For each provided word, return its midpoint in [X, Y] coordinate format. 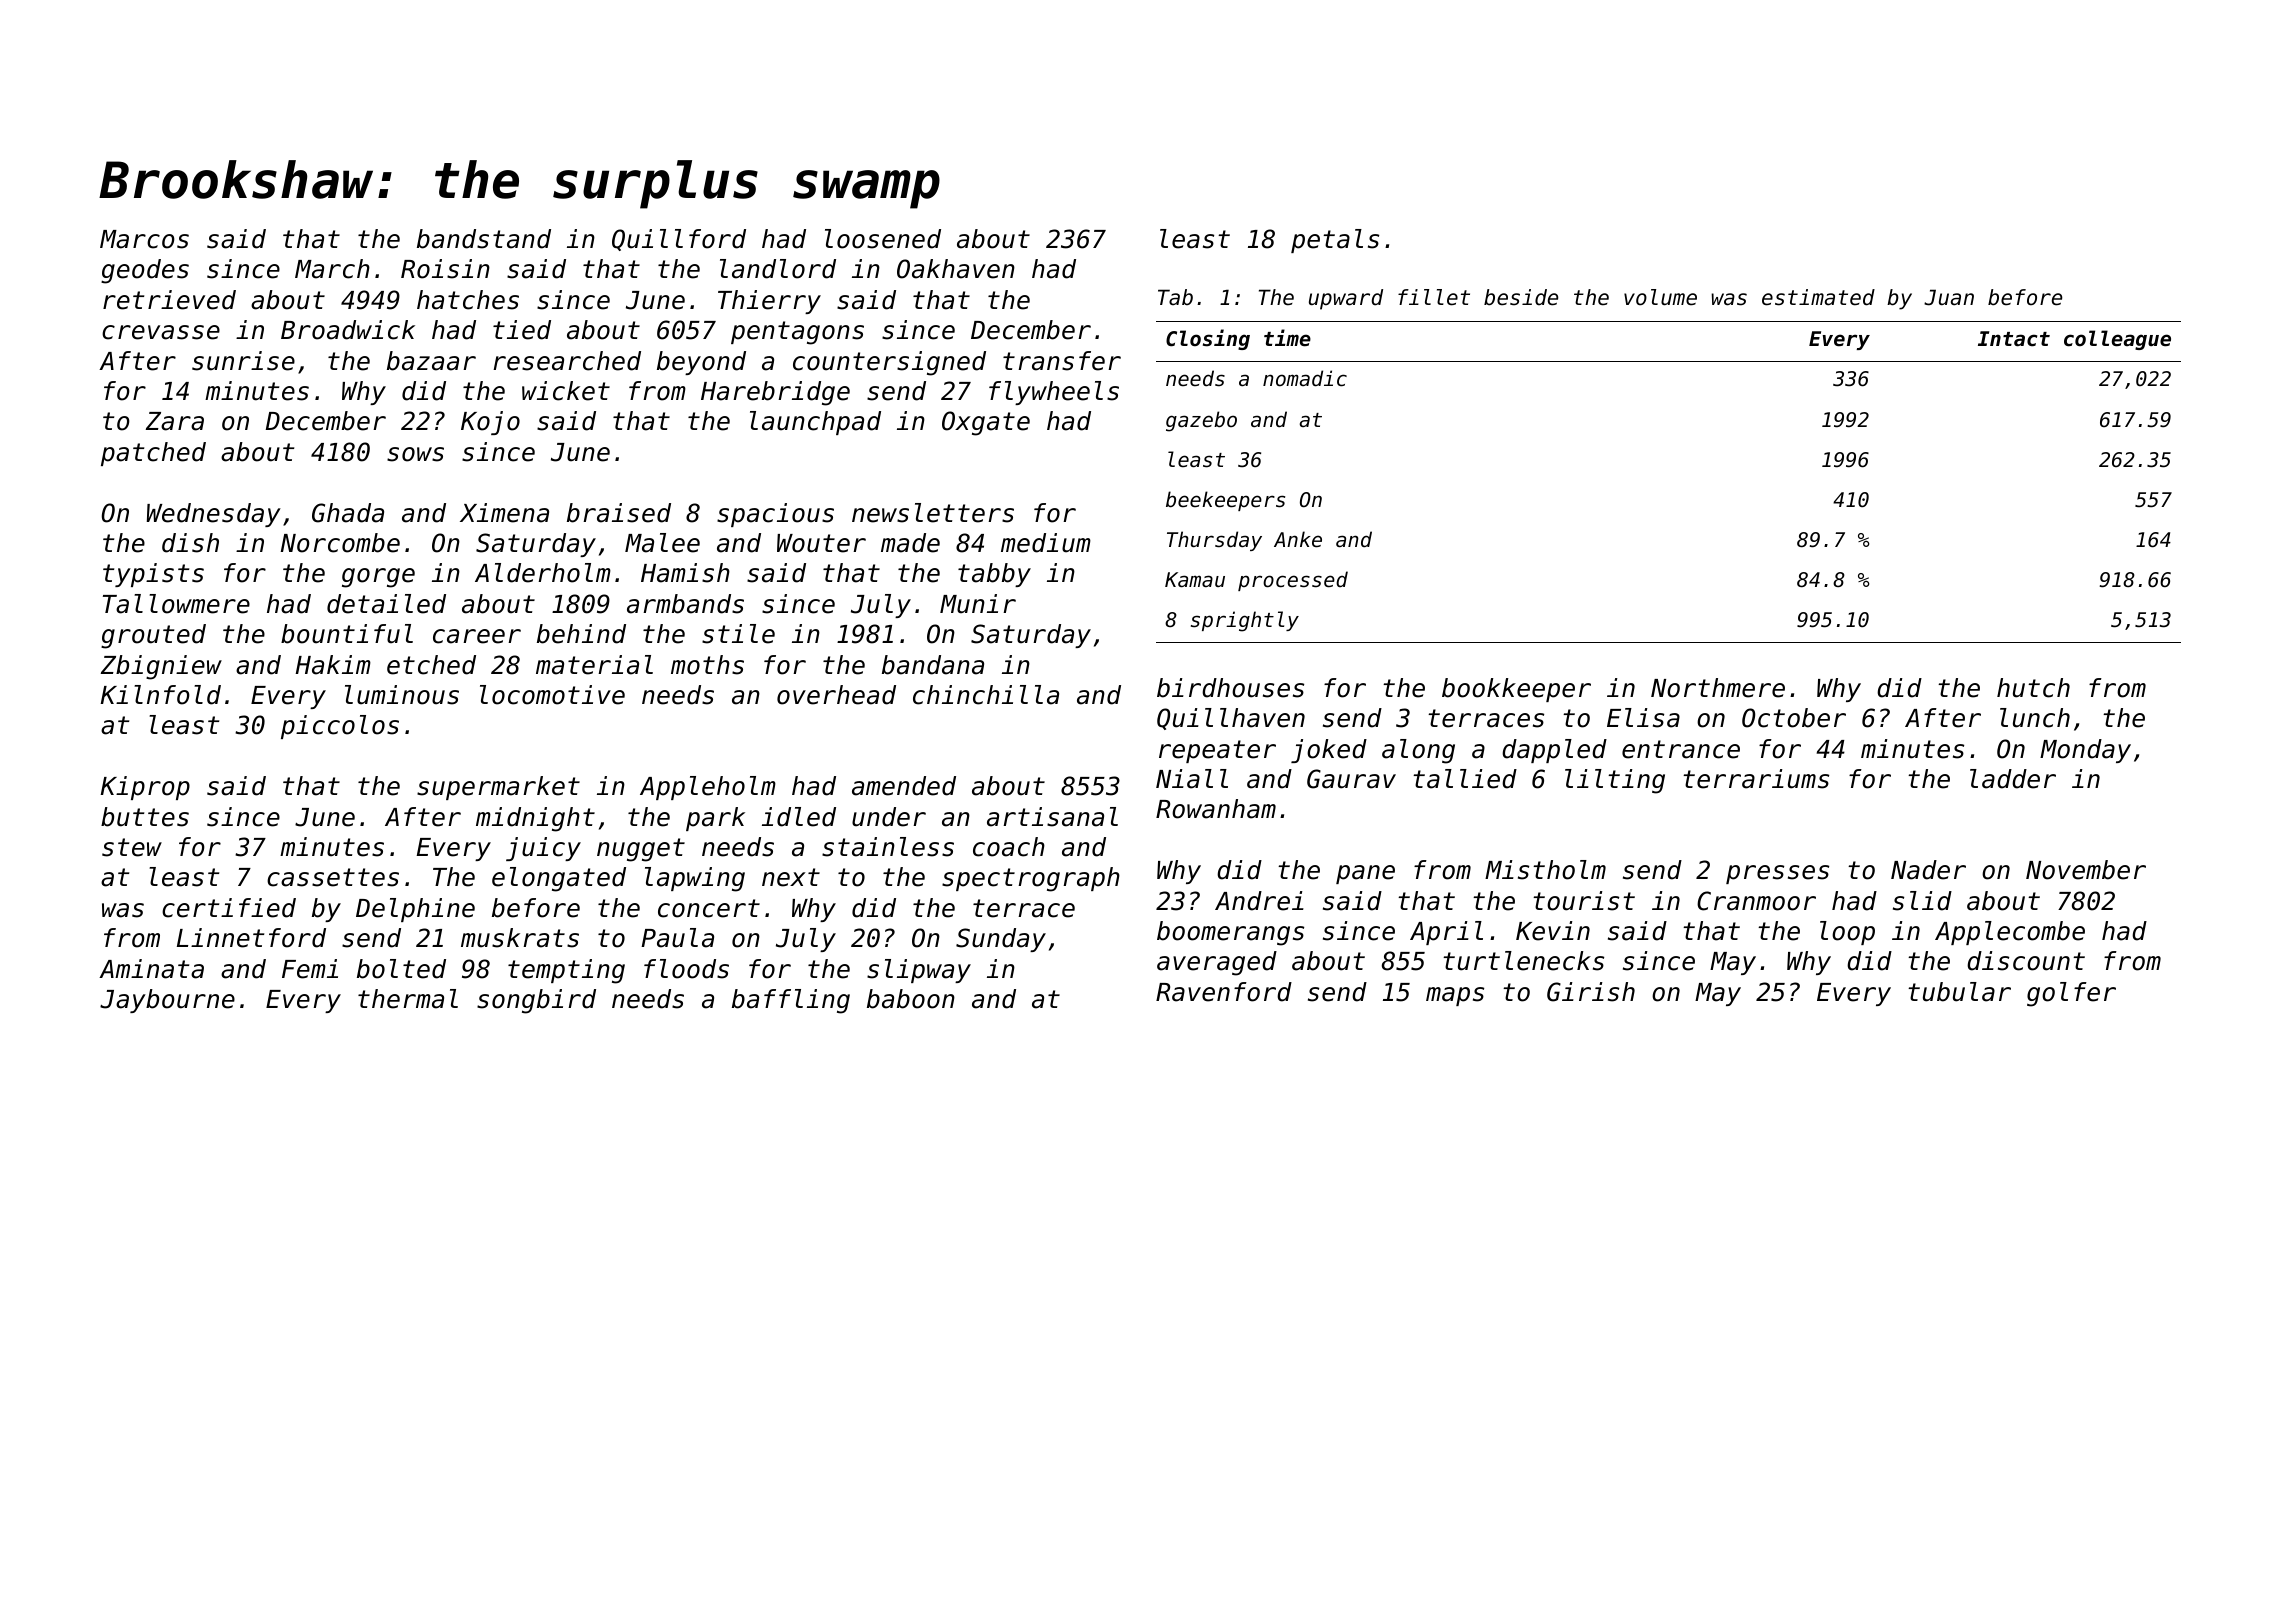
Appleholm [708, 788]
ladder [2013, 779]
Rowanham [1216, 809]
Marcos [144, 239]
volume [1660, 297]
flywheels [1054, 393]
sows [415, 454]
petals [1335, 241]
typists [153, 575]
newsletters [933, 513]
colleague [2117, 340]
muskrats [520, 938]
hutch [2033, 688]
